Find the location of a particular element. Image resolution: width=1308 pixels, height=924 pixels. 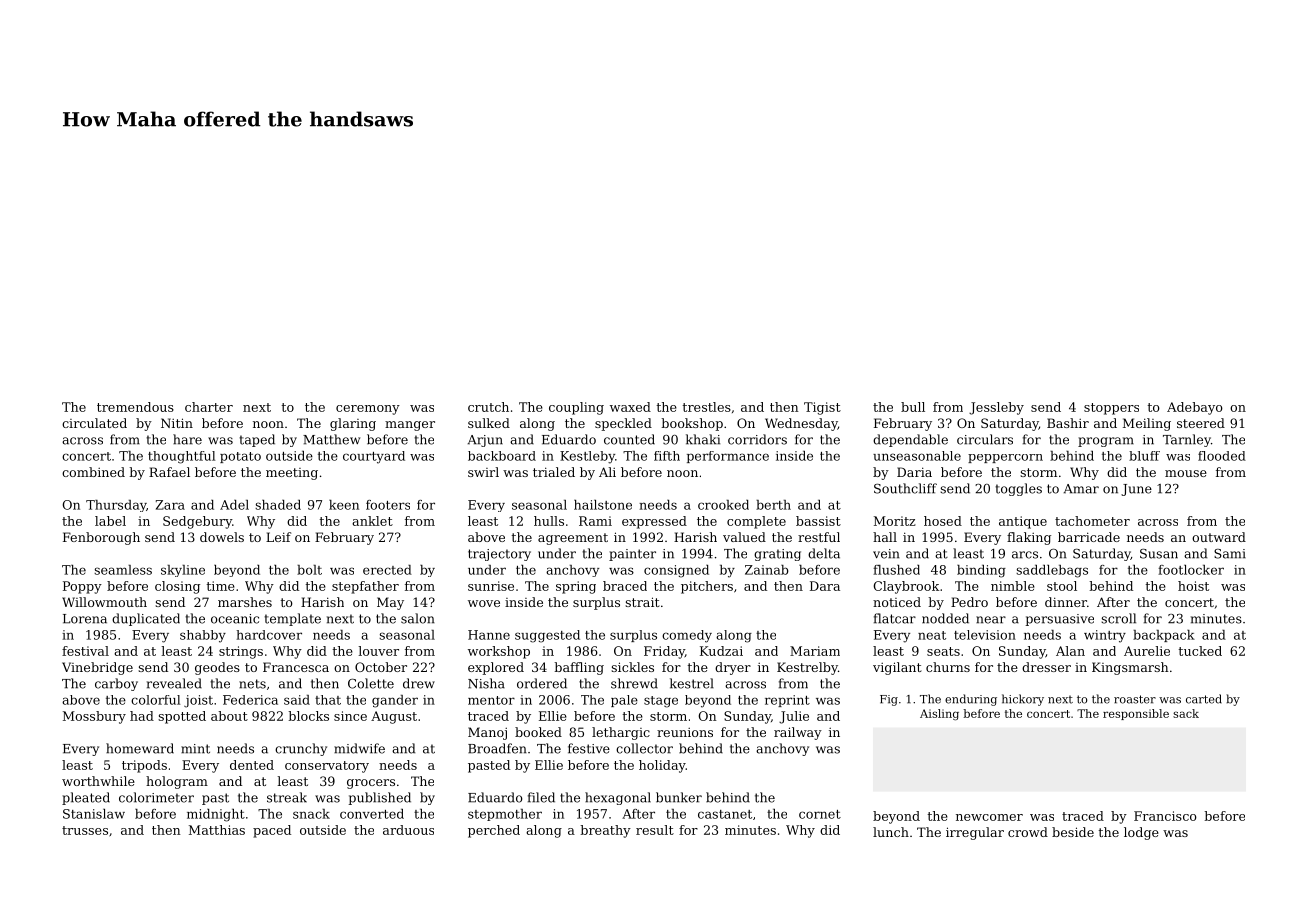

Susan is located at coordinates (1159, 554).
